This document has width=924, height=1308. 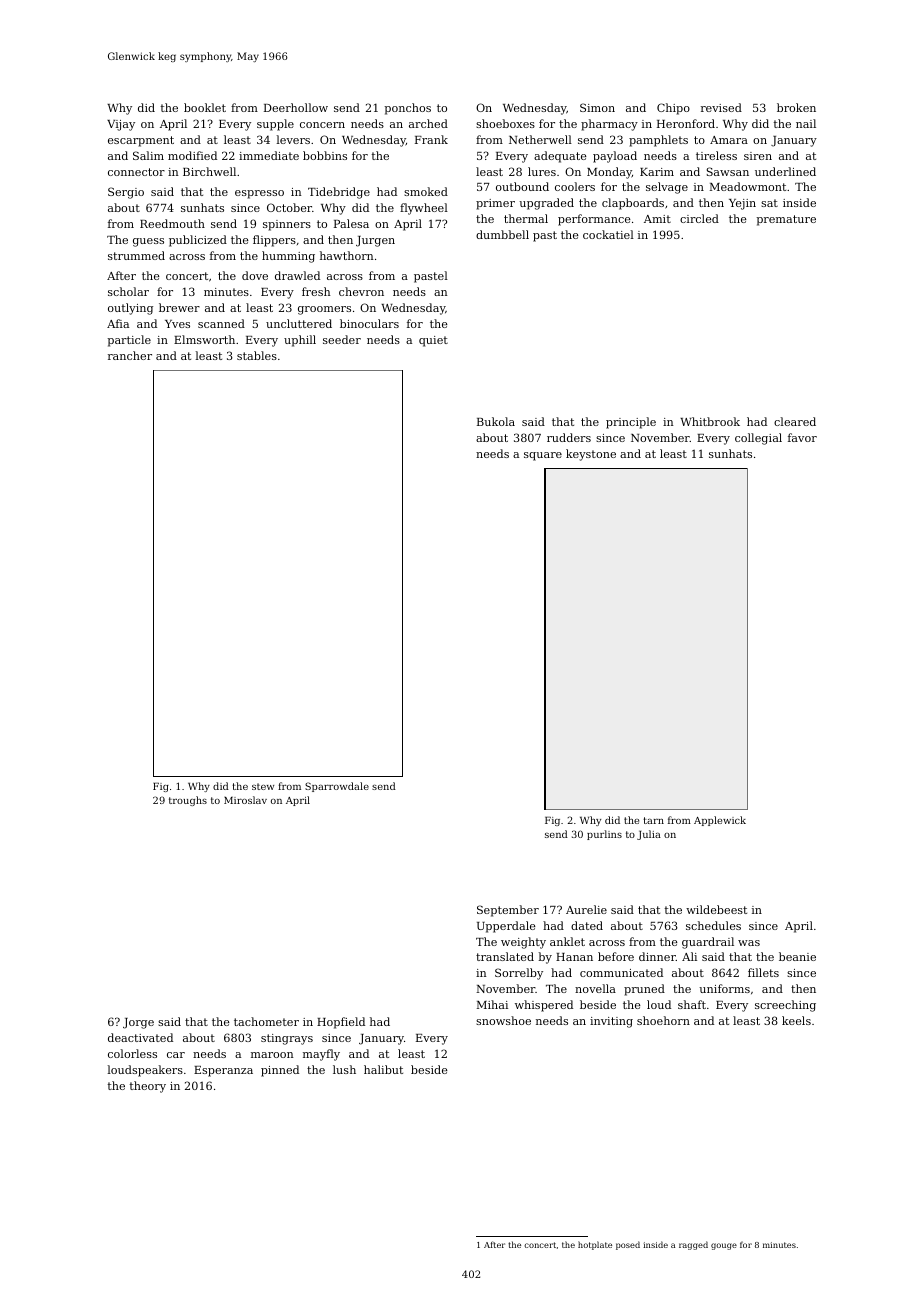 I want to click on Applewick, so click(x=720, y=821).
